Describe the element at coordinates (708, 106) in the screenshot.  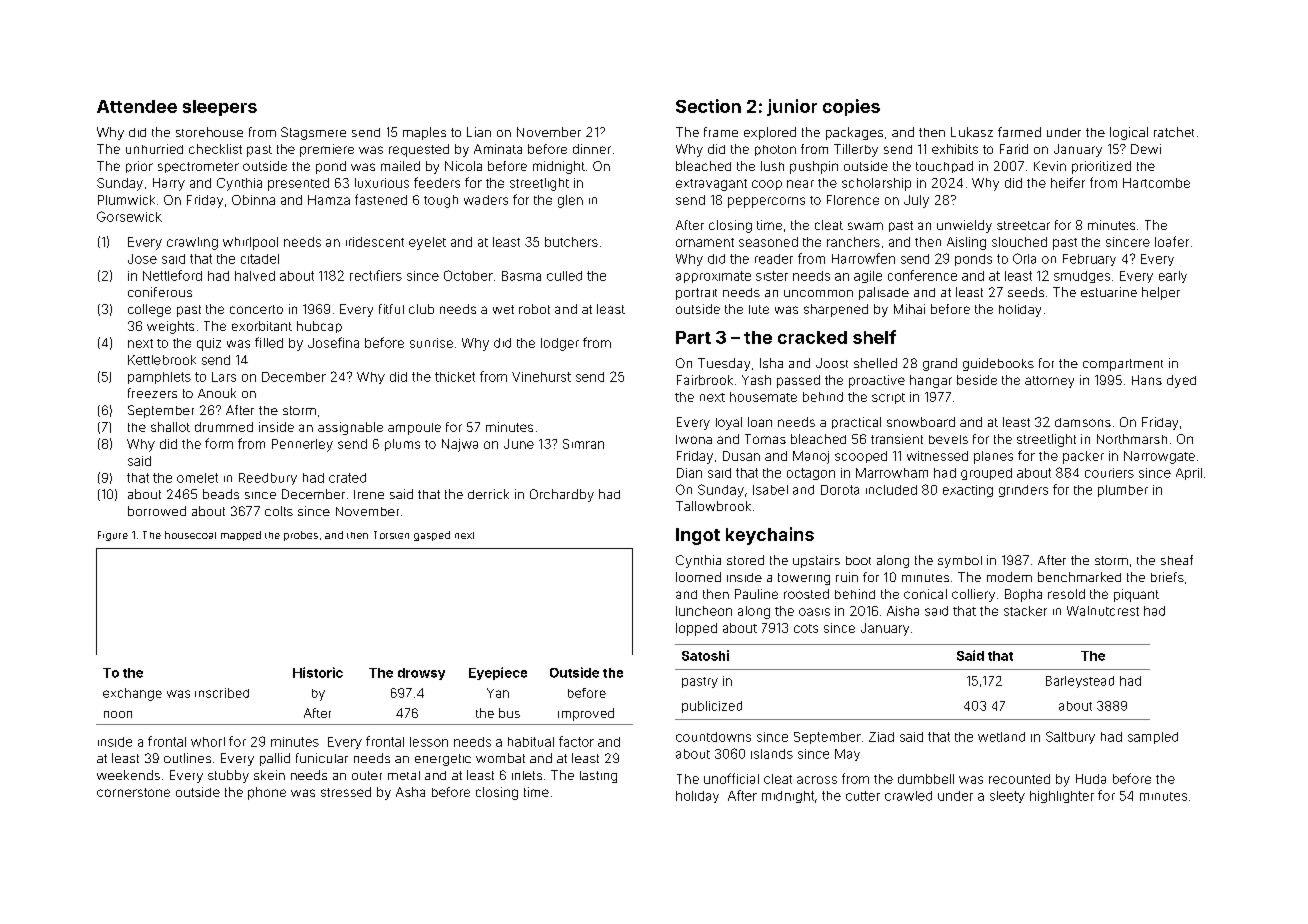
I see `Section` at that location.
